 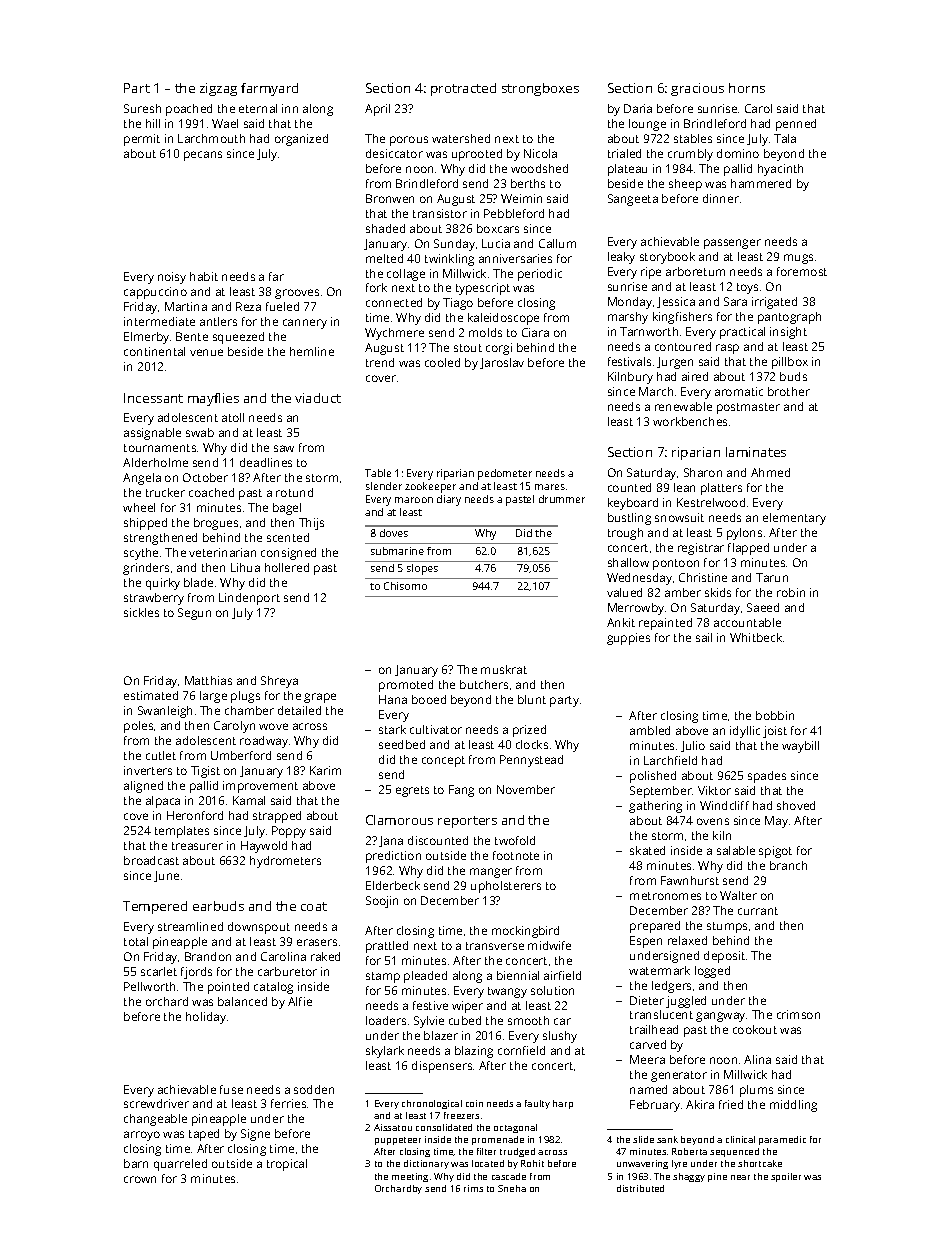 I want to click on Daria, so click(x=638, y=108).
